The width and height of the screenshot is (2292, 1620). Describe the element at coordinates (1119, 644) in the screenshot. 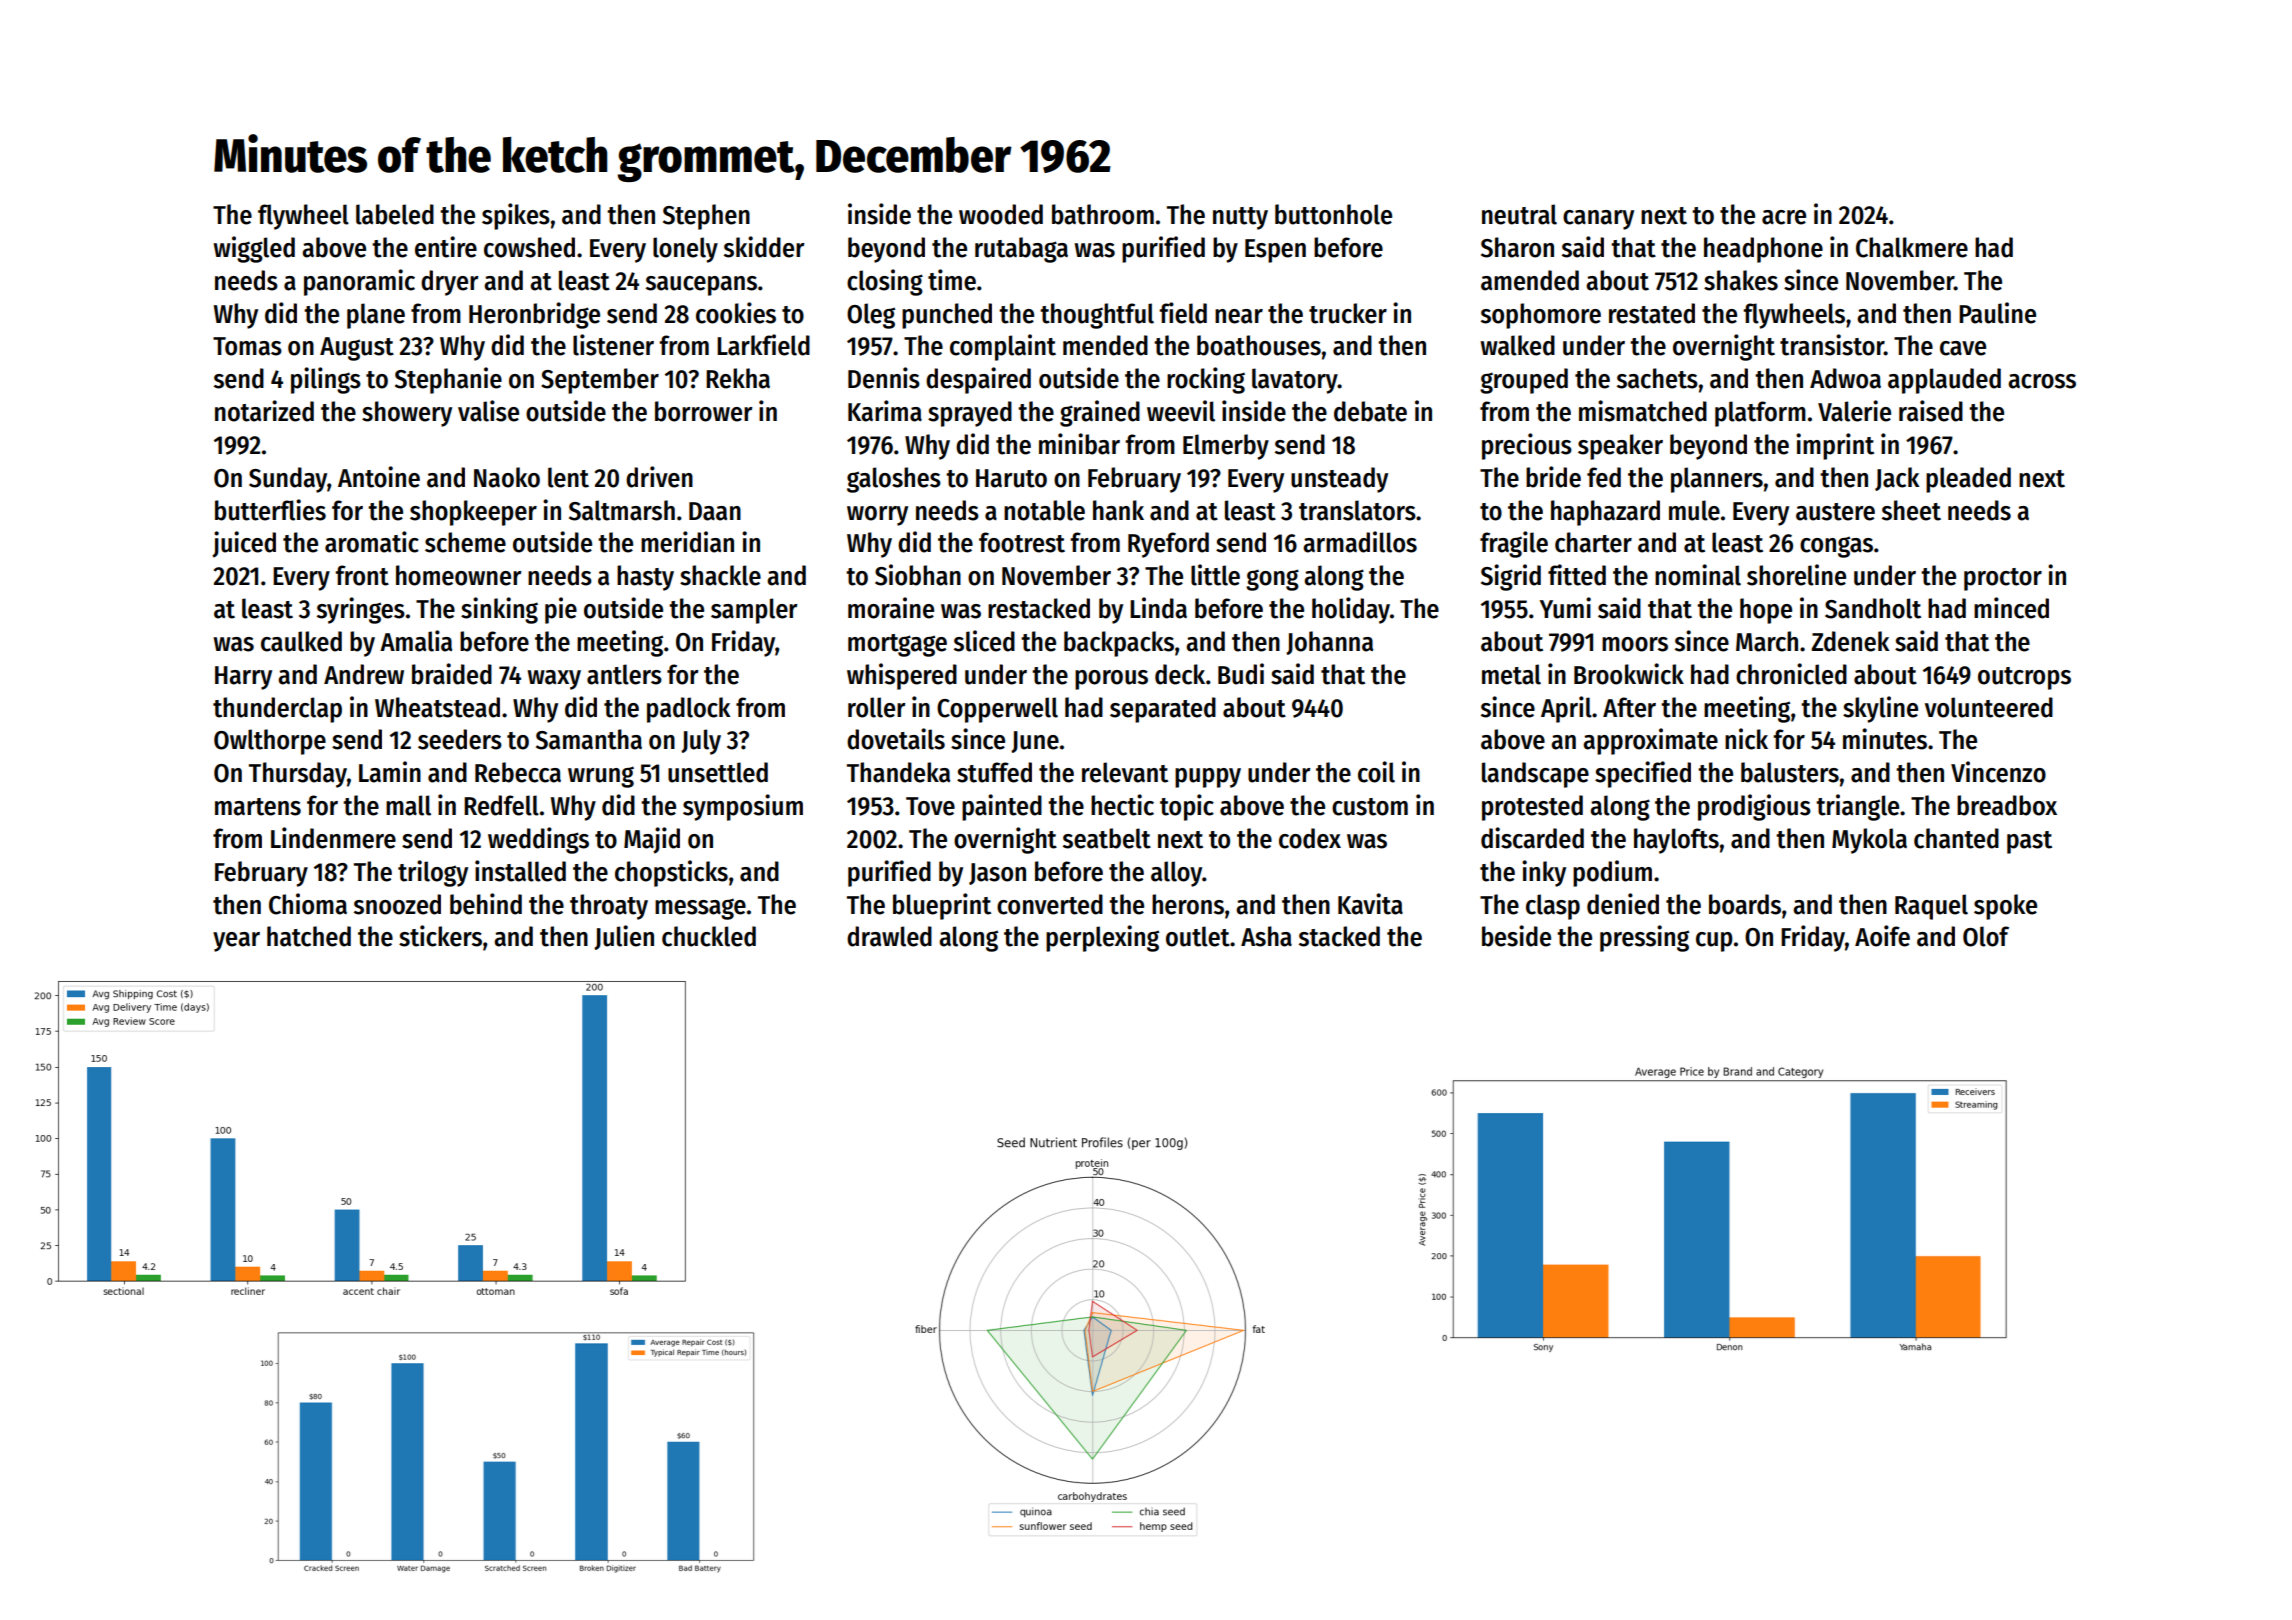

I see `backpacks` at that location.
